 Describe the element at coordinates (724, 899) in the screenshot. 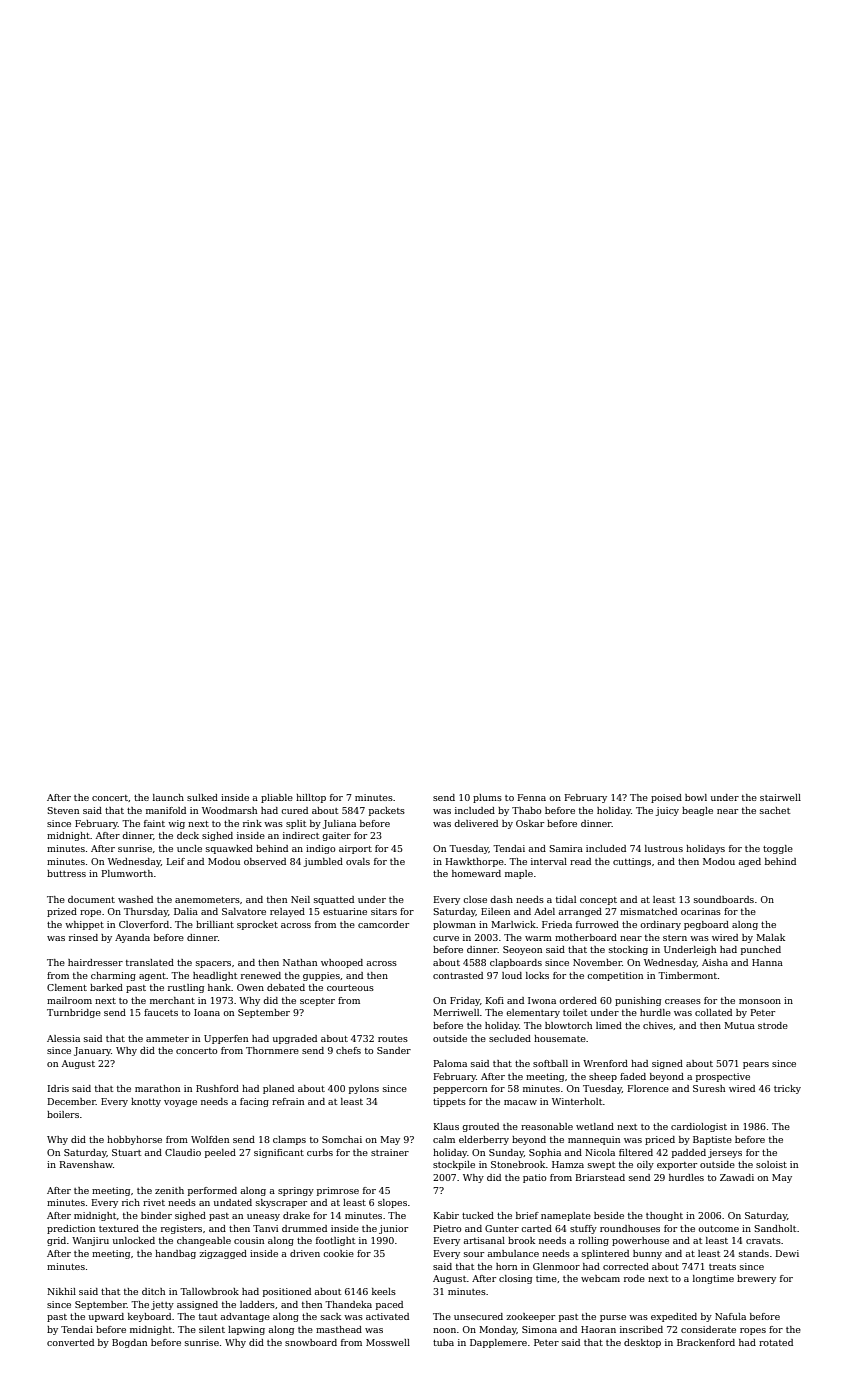

I see `soundboards` at that location.
